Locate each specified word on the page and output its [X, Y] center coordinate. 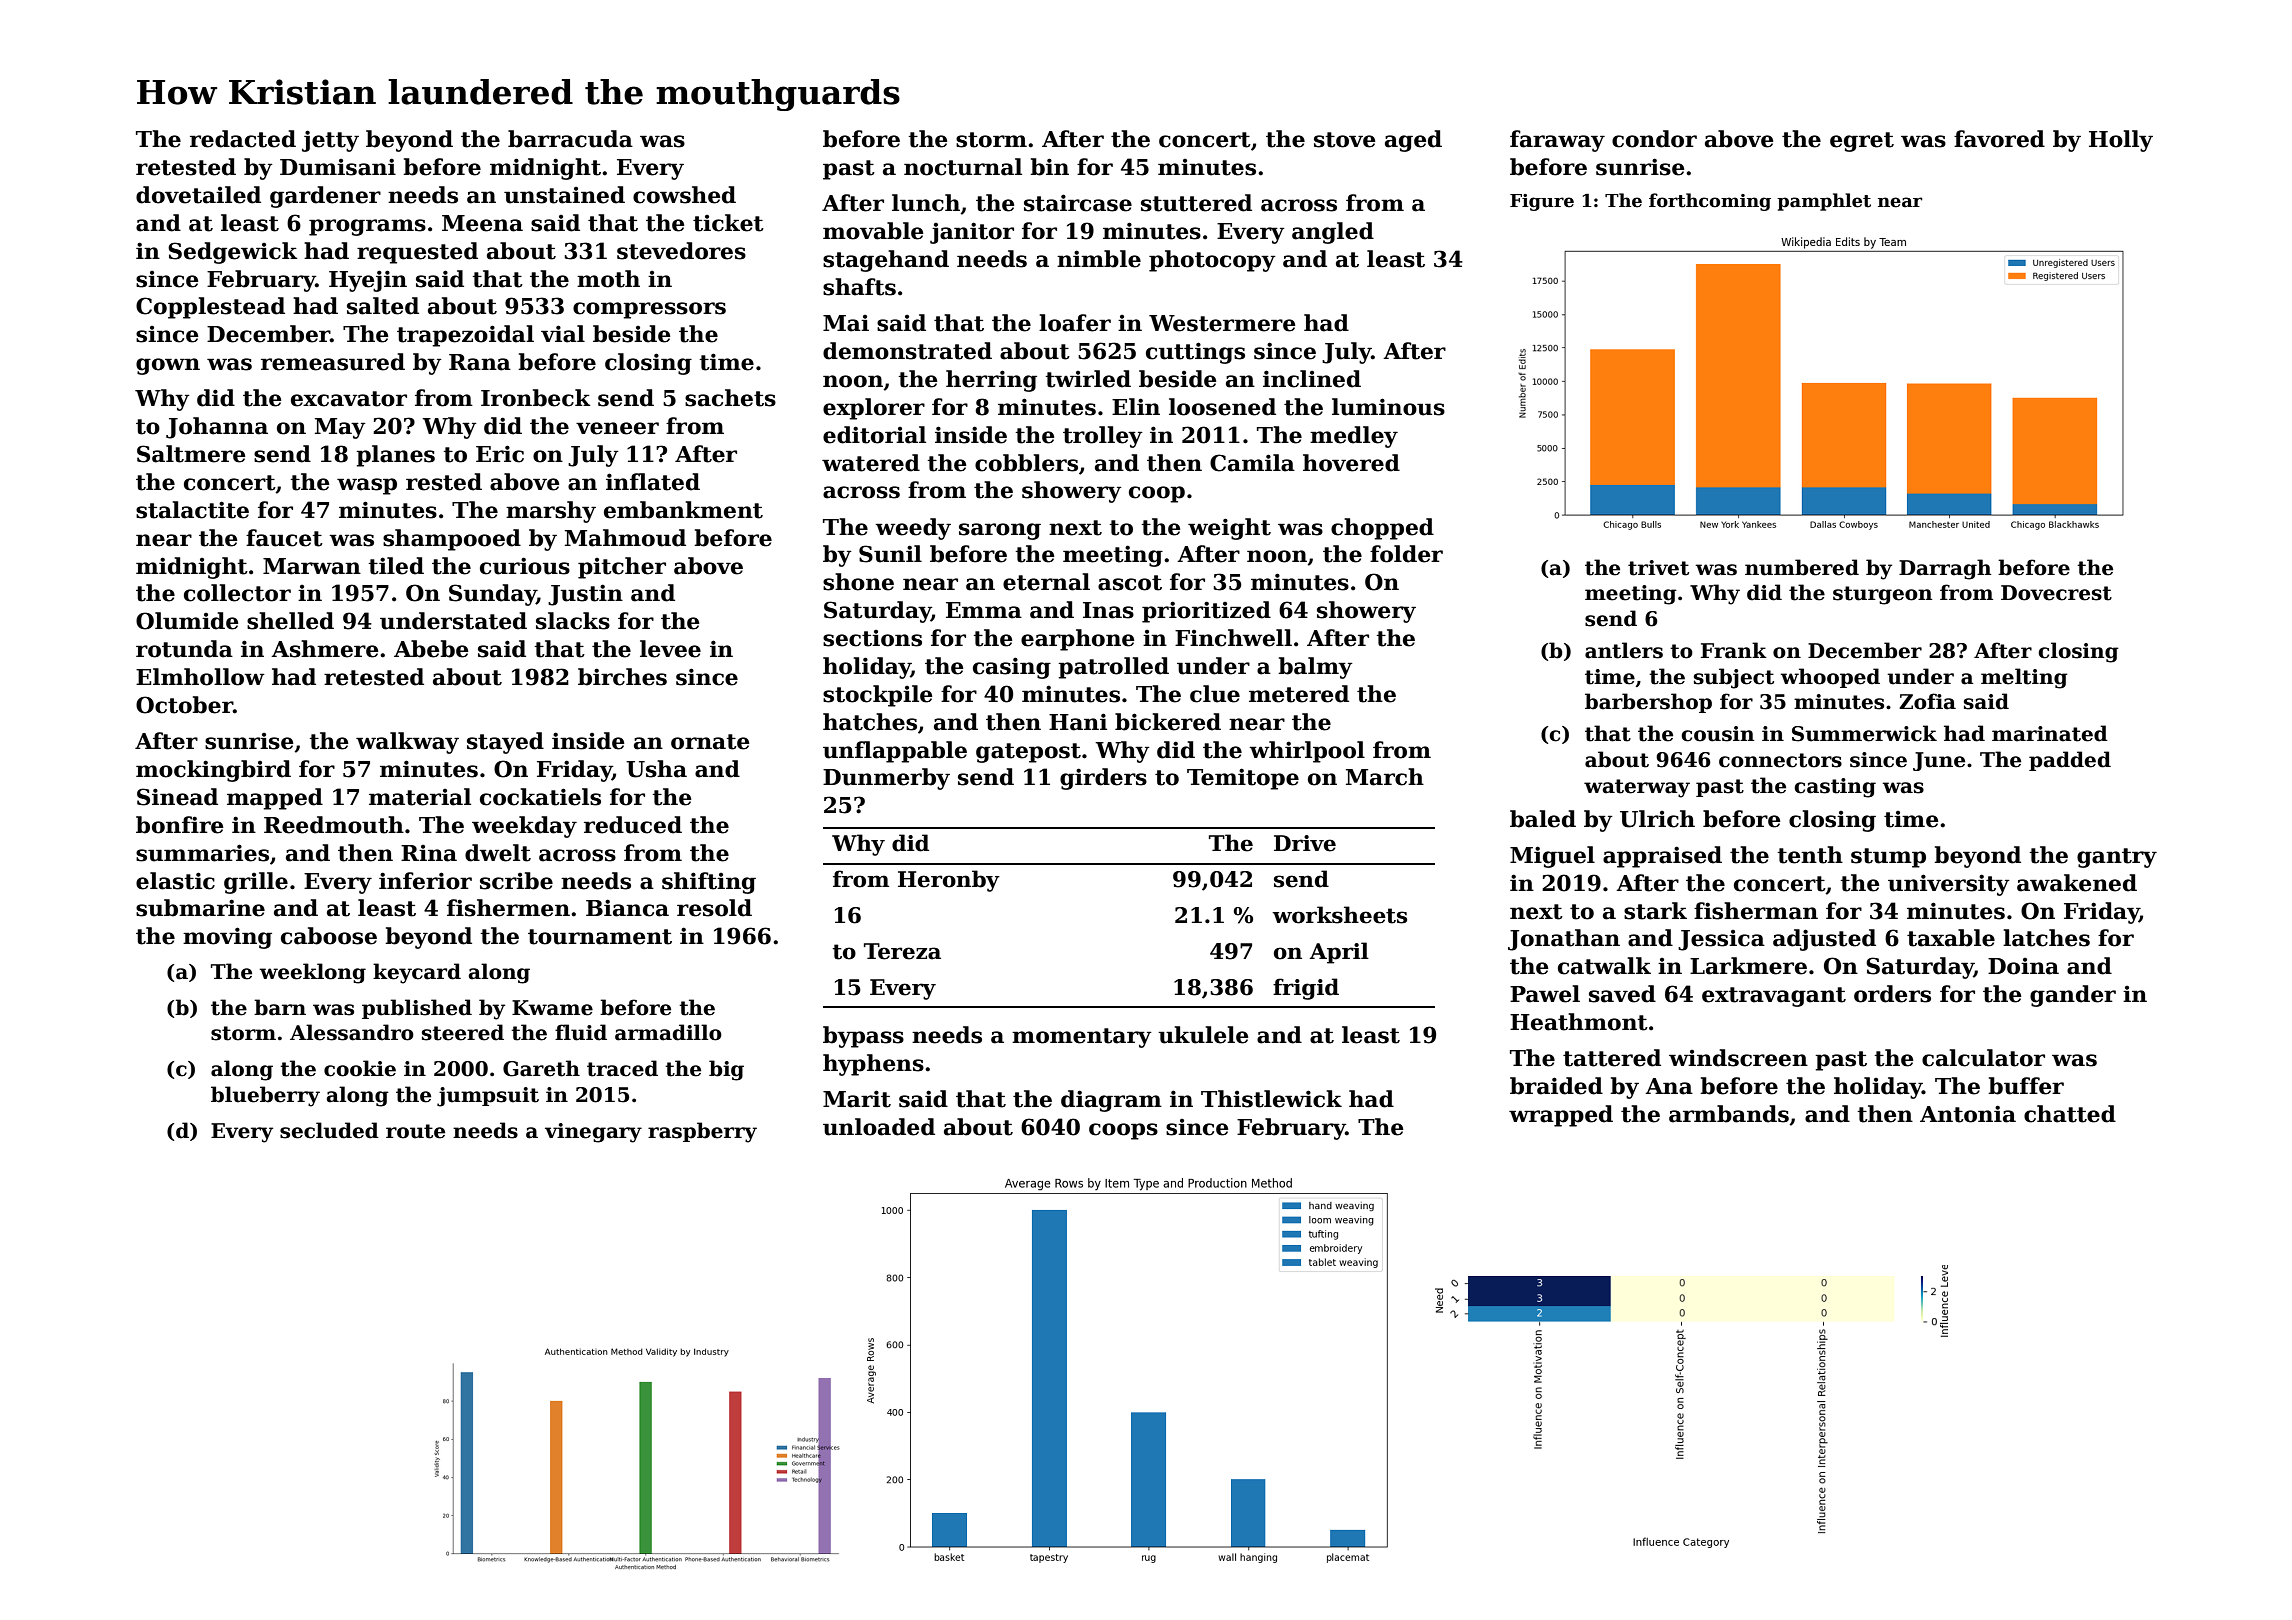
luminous [1388, 407]
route [415, 1131]
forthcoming [1710, 202]
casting [1835, 788]
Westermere [1222, 323]
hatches [870, 722]
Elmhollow [200, 677]
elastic [175, 881]
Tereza [902, 951]
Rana [480, 362]
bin [1049, 167]
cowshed [684, 195]
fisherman [1756, 911]
